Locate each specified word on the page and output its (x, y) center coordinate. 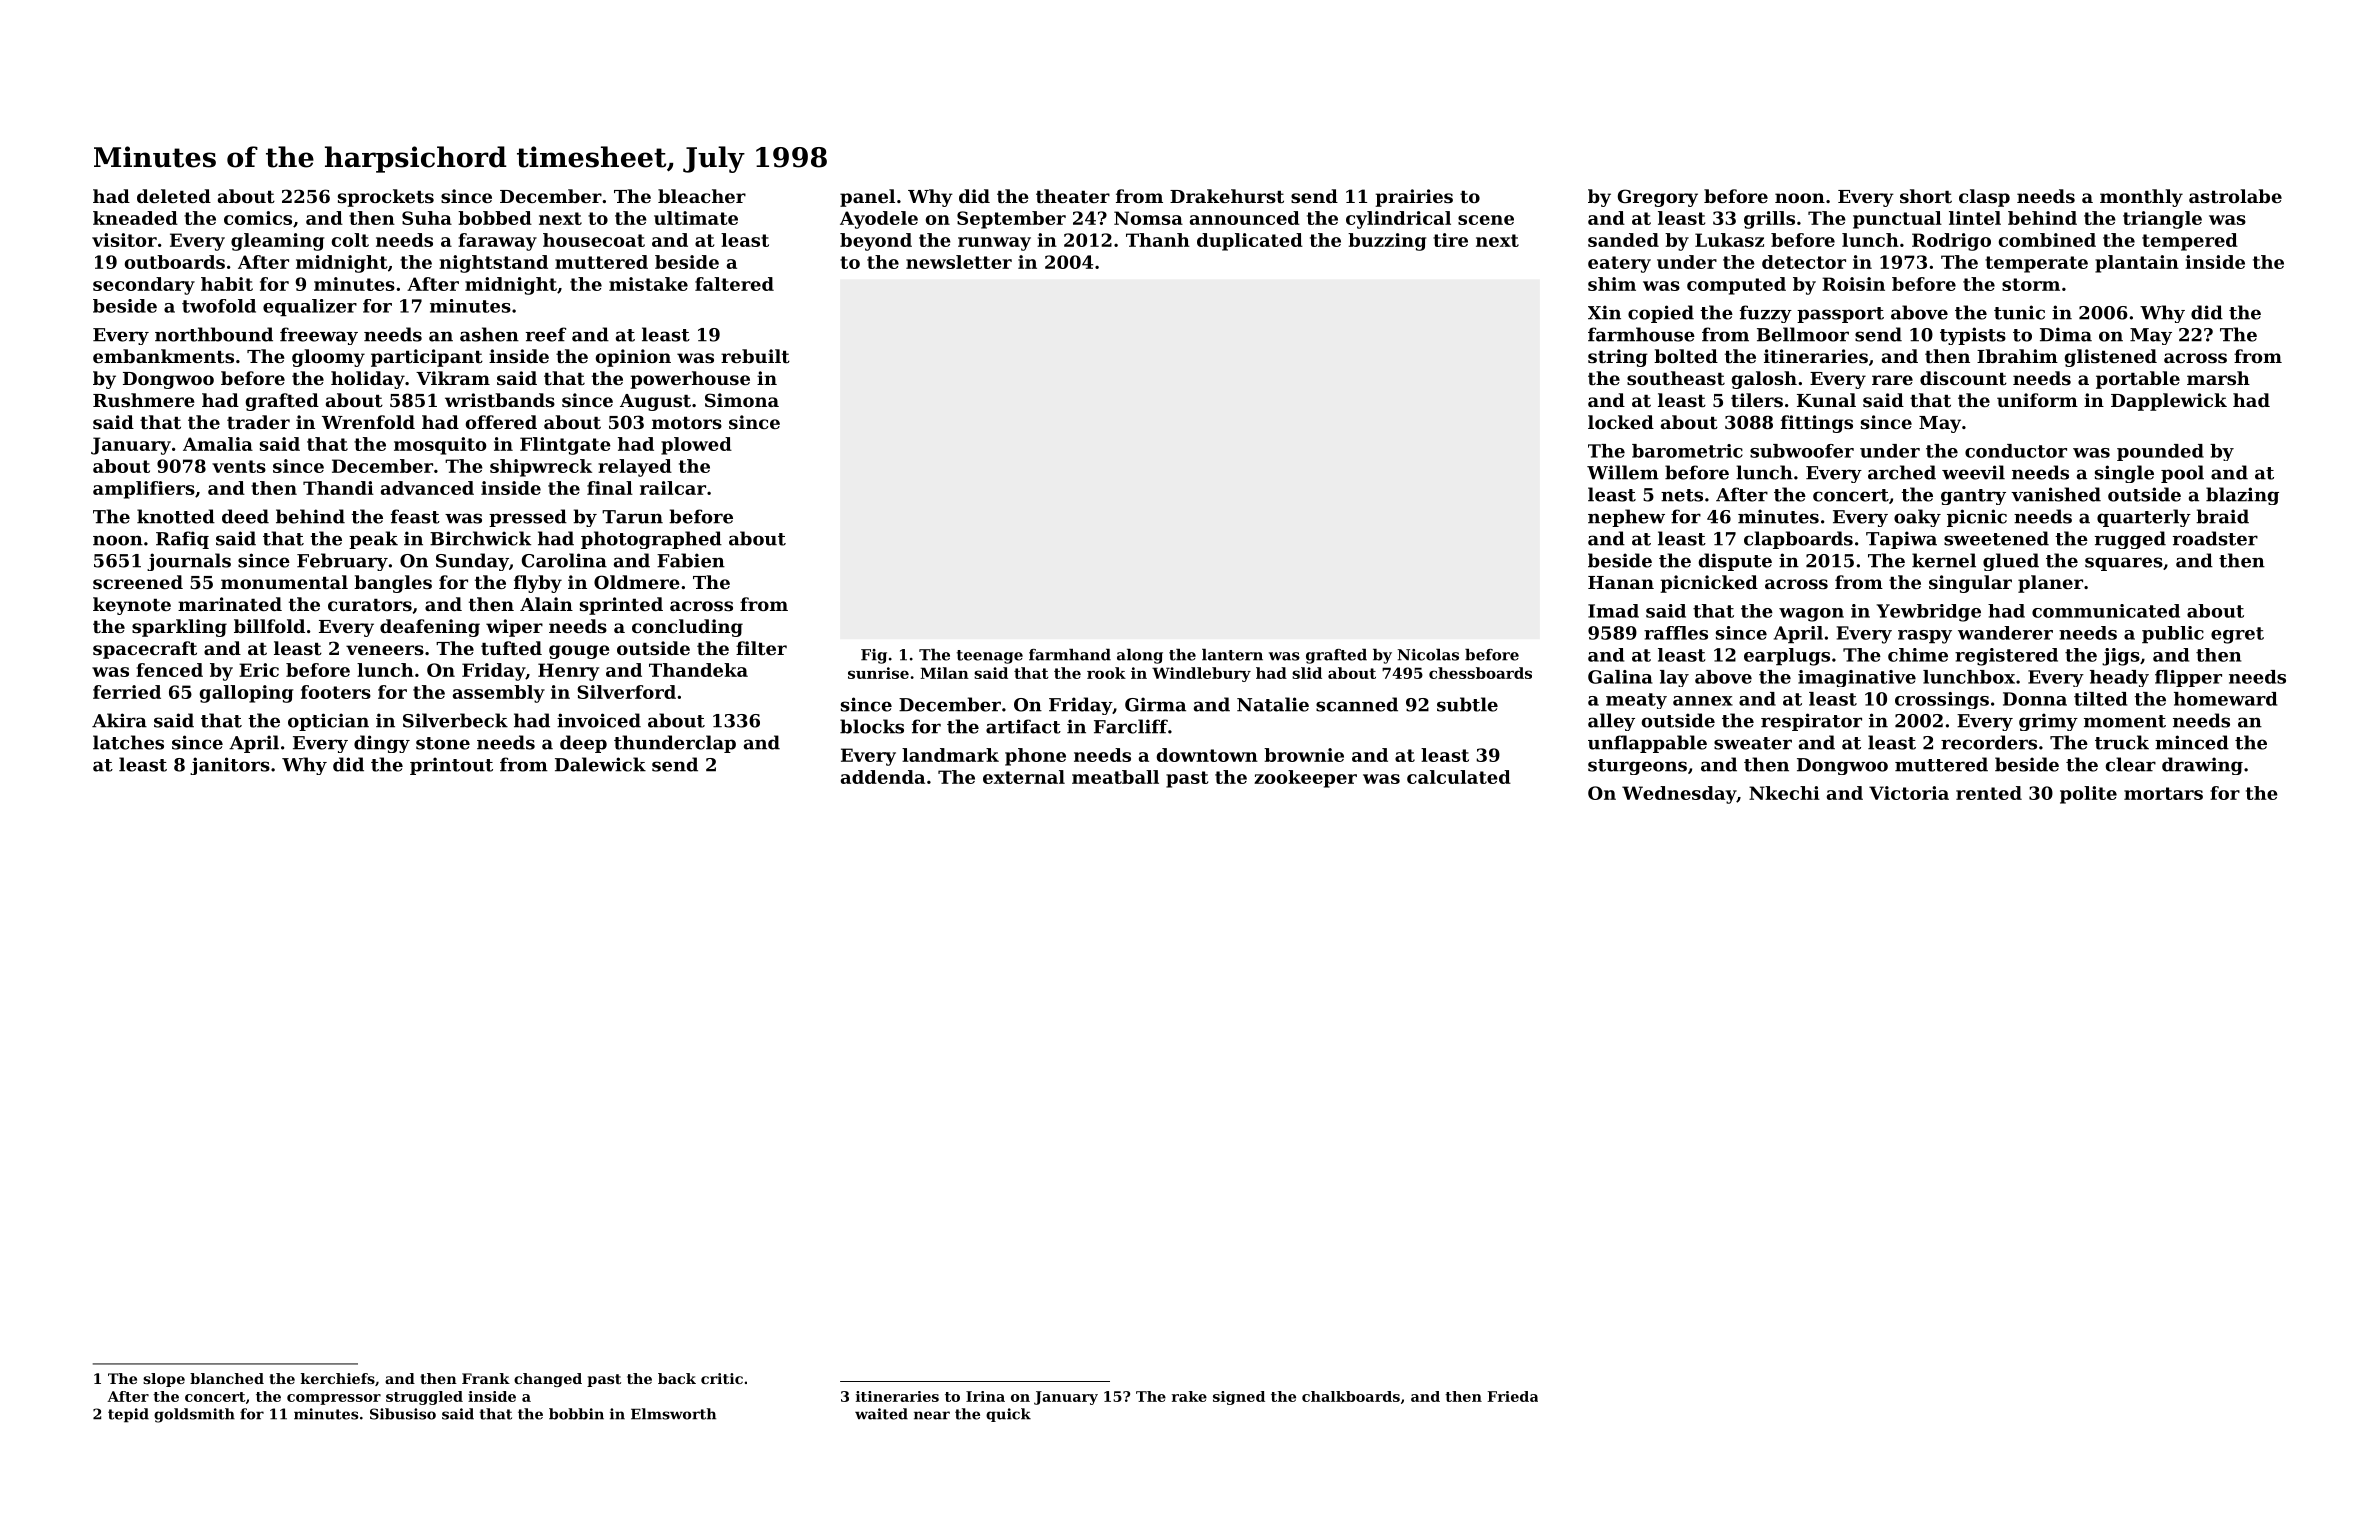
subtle (1467, 704)
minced (2192, 742)
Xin (1604, 312)
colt (350, 240)
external (1024, 777)
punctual (1897, 220)
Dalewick (600, 764)
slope (164, 1380)
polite (2088, 795)
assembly (499, 694)
